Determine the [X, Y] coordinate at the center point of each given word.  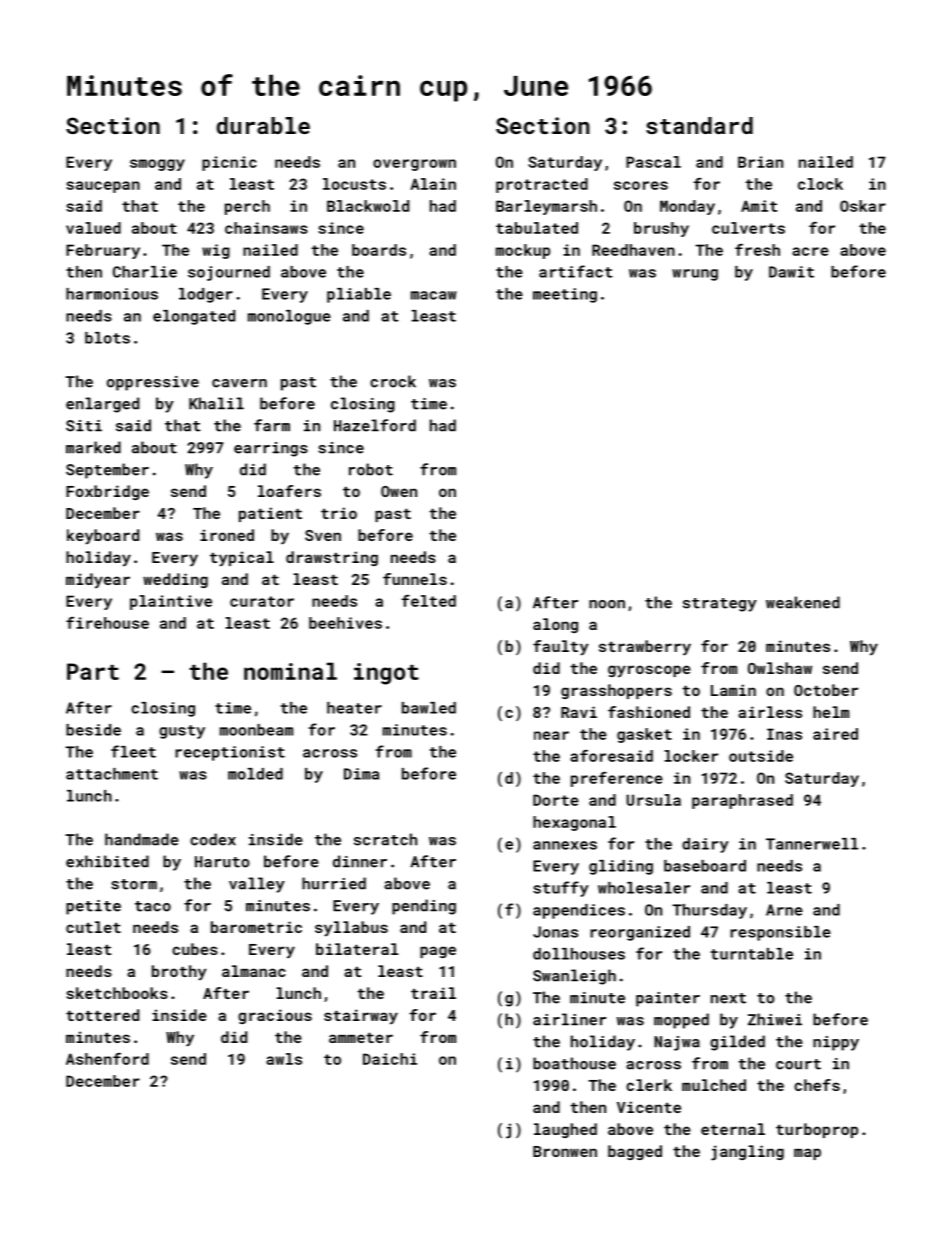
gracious [275, 1016]
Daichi [390, 1059]
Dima [361, 774]
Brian [760, 162]
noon [607, 604]
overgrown [414, 165]
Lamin [733, 690]
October [826, 690]
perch [247, 207]
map [807, 1154]
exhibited [107, 861]
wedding [175, 580]
